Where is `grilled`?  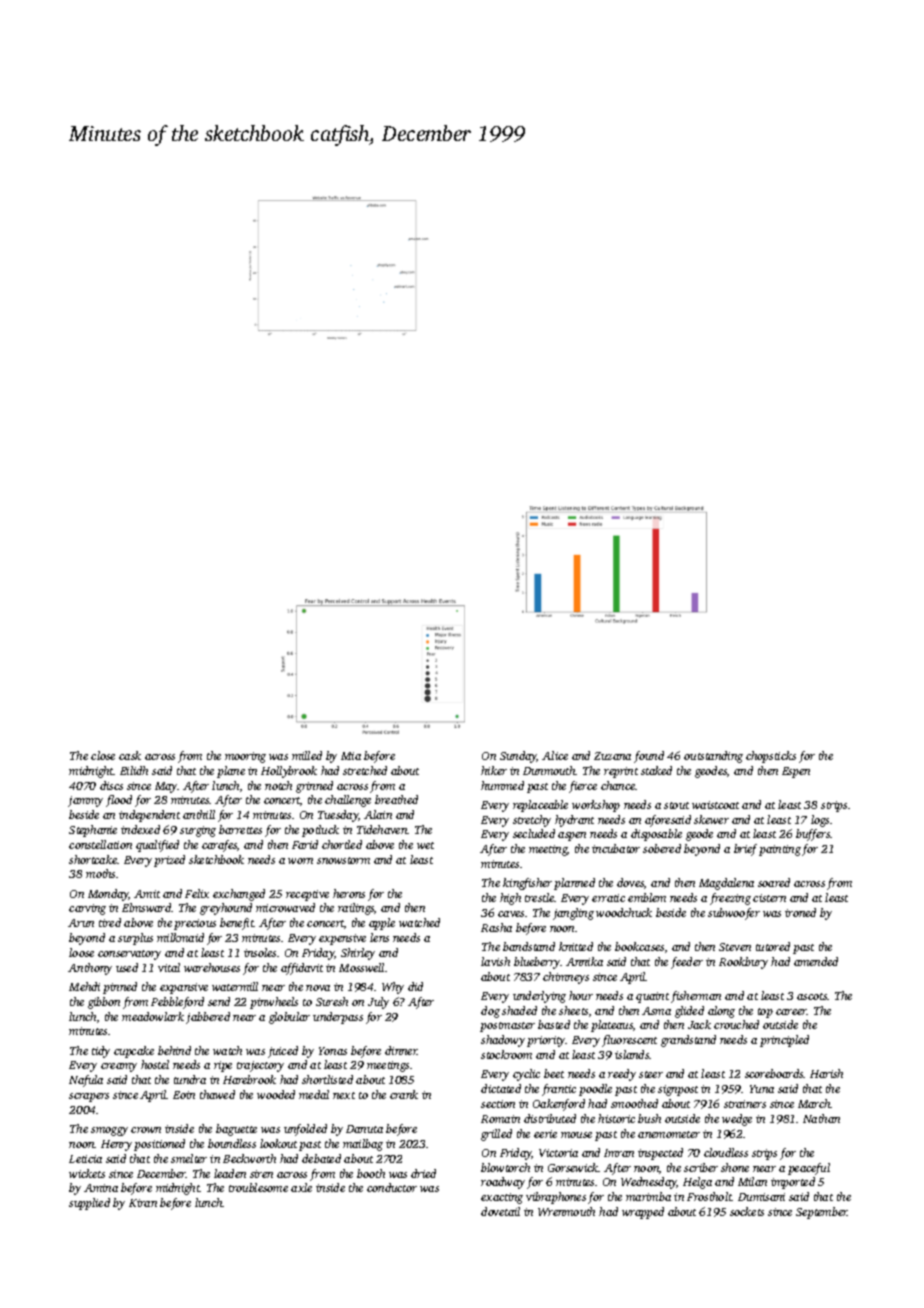 grilled is located at coordinates (496, 1135).
